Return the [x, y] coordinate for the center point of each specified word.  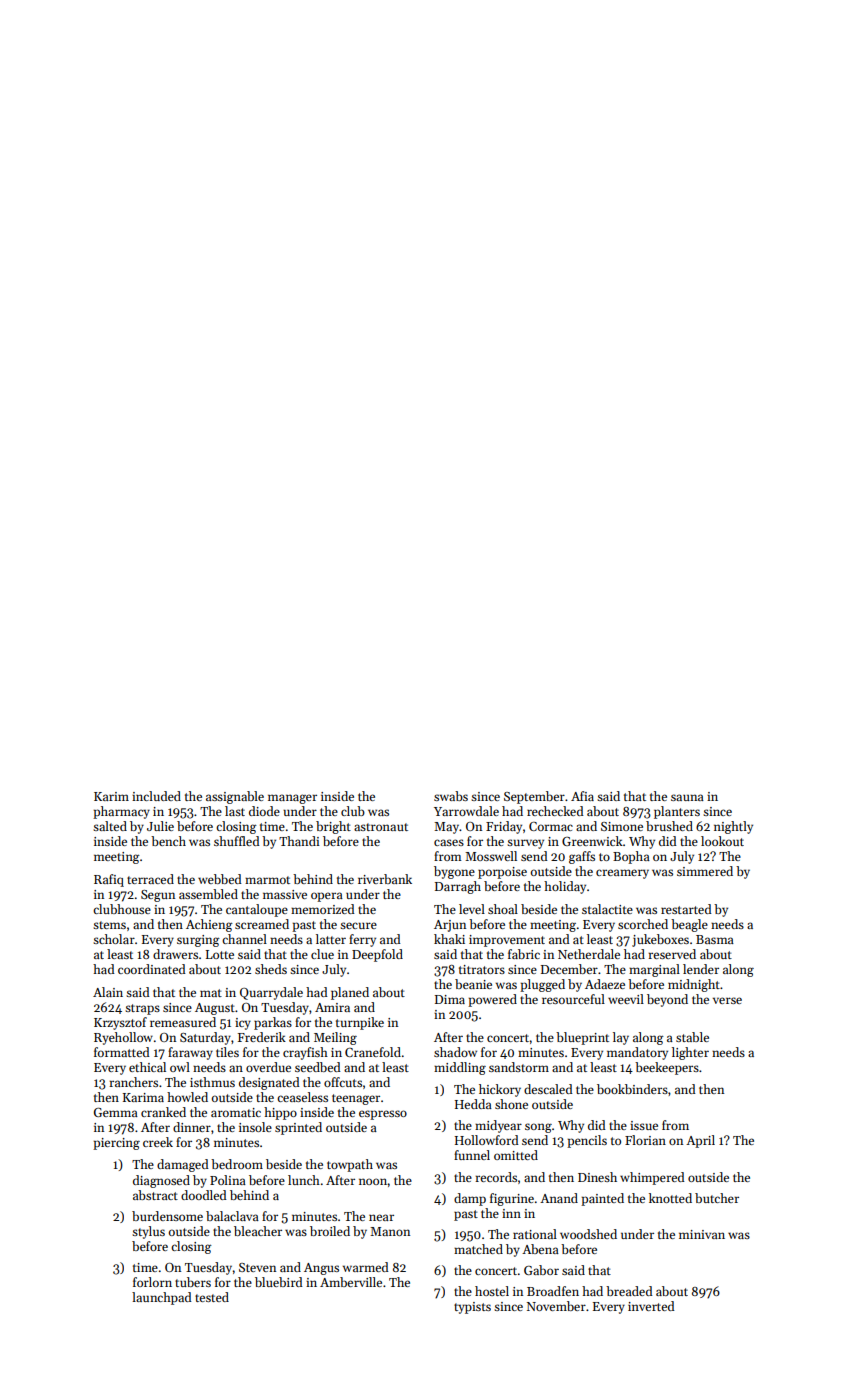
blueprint [582, 1038]
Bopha [631, 857]
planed [350, 993]
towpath [350, 1165]
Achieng [209, 925]
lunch [304, 1180]
